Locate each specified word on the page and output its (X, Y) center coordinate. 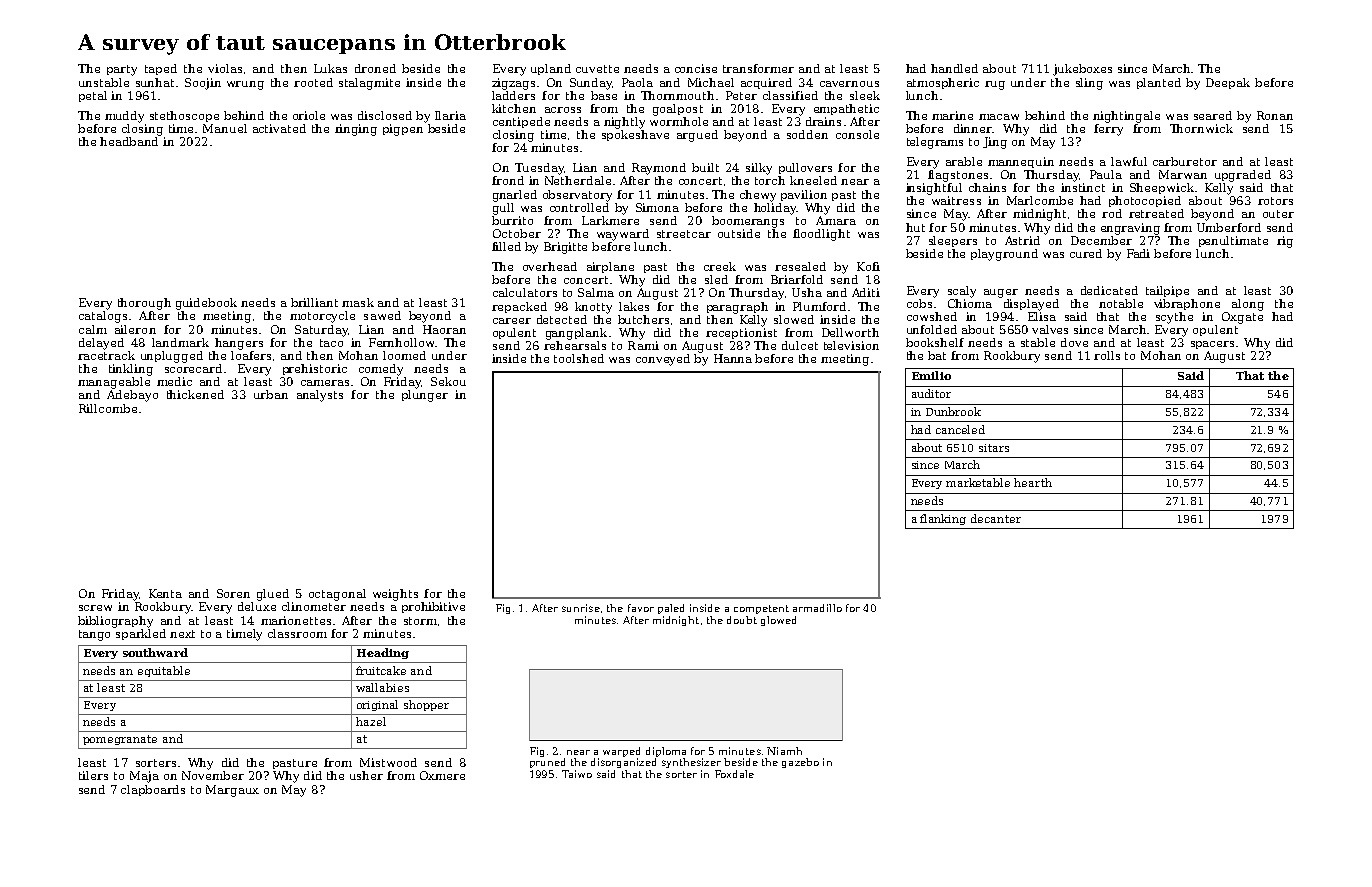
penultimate (1233, 241)
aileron (135, 329)
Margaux (232, 791)
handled (954, 68)
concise (696, 68)
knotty (593, 308)
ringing (356, 130)
